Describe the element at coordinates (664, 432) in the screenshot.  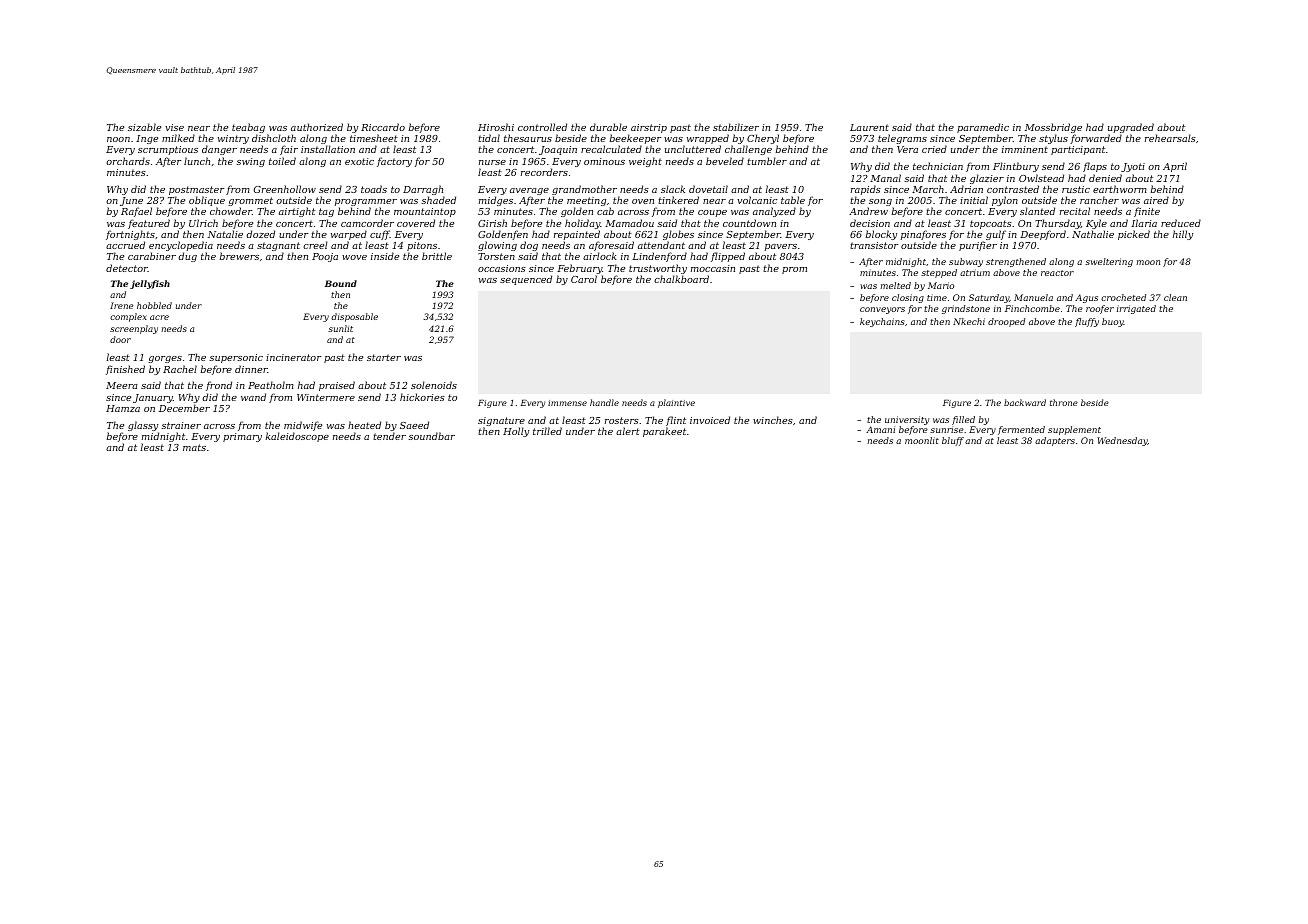
I see `parakeet` at that location.
